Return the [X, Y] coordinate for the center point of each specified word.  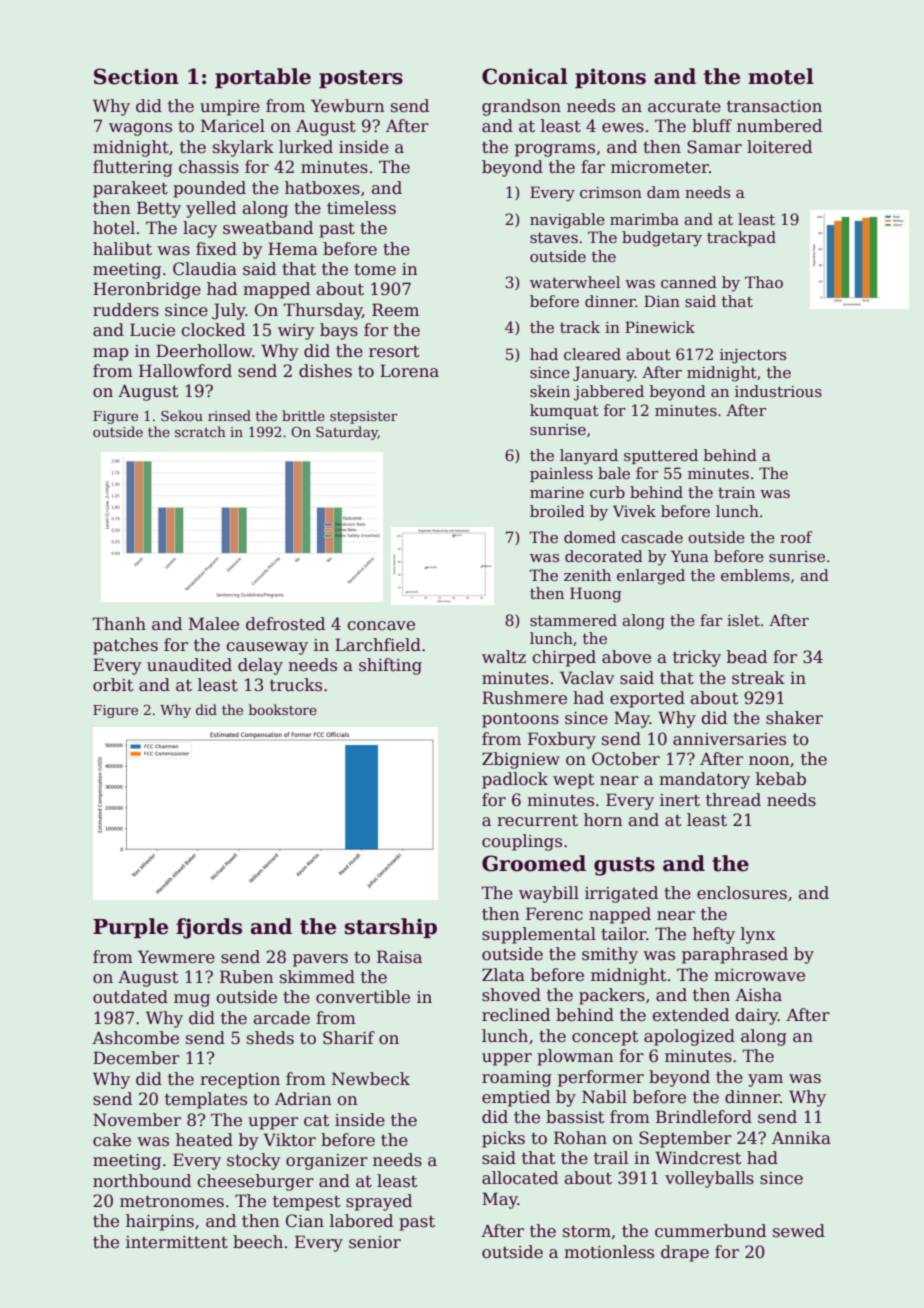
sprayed [379, 1202]
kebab [781, 779]
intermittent [177, 1242]
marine [557, 492]
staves [554, 237]
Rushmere [524, 698]
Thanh [119, 624]
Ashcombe [135, 1038]
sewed [799, 1231]
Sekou [182, 415]
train [736, 492]
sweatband [268, 228]
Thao [764, 282]
